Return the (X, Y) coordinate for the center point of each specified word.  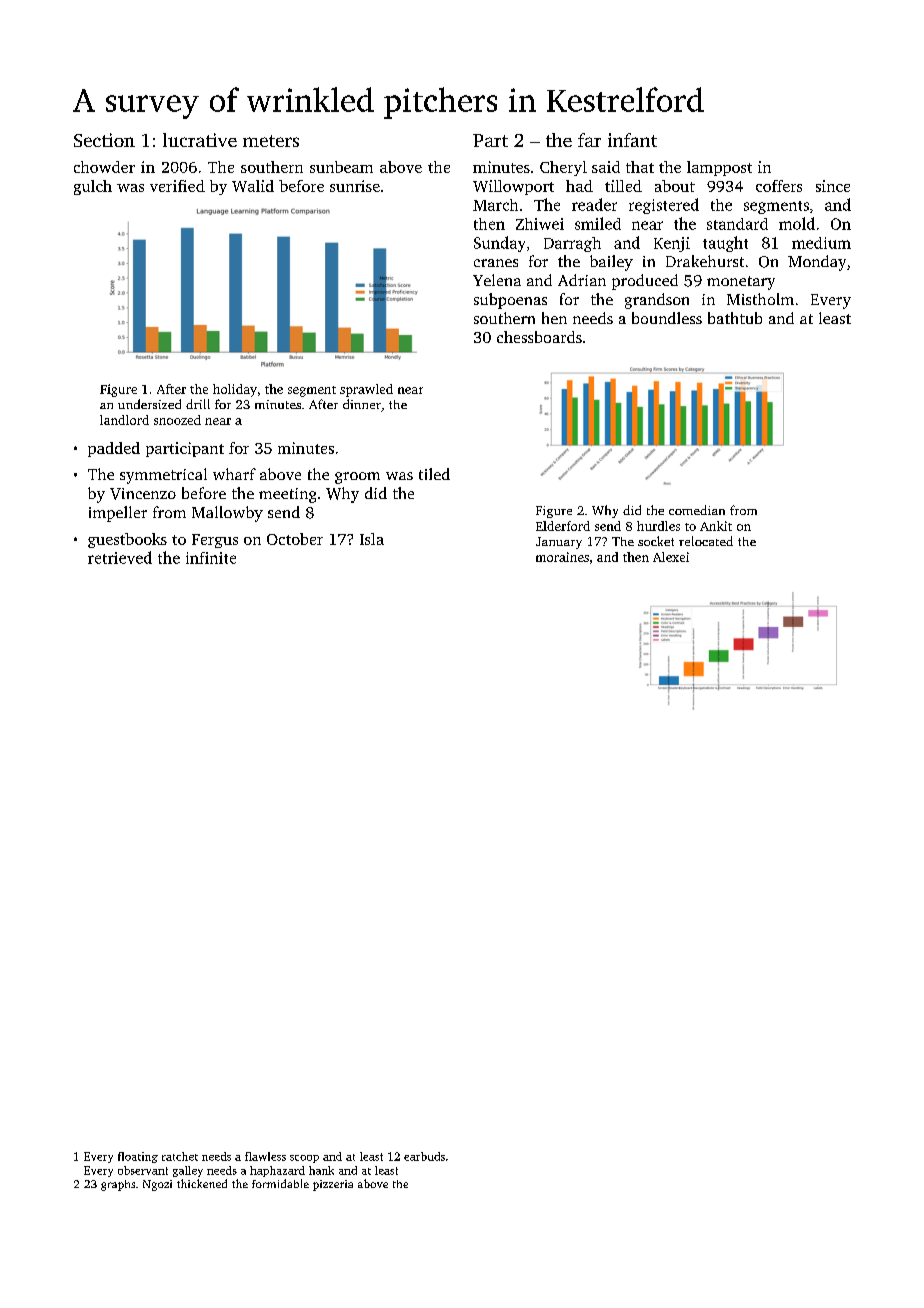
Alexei (671, 557)
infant (632, 140)
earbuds (424, 1156)
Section (104, 140)
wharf (234, 474)
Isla (372, 539)
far (589, 140)
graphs (118, 1185)
